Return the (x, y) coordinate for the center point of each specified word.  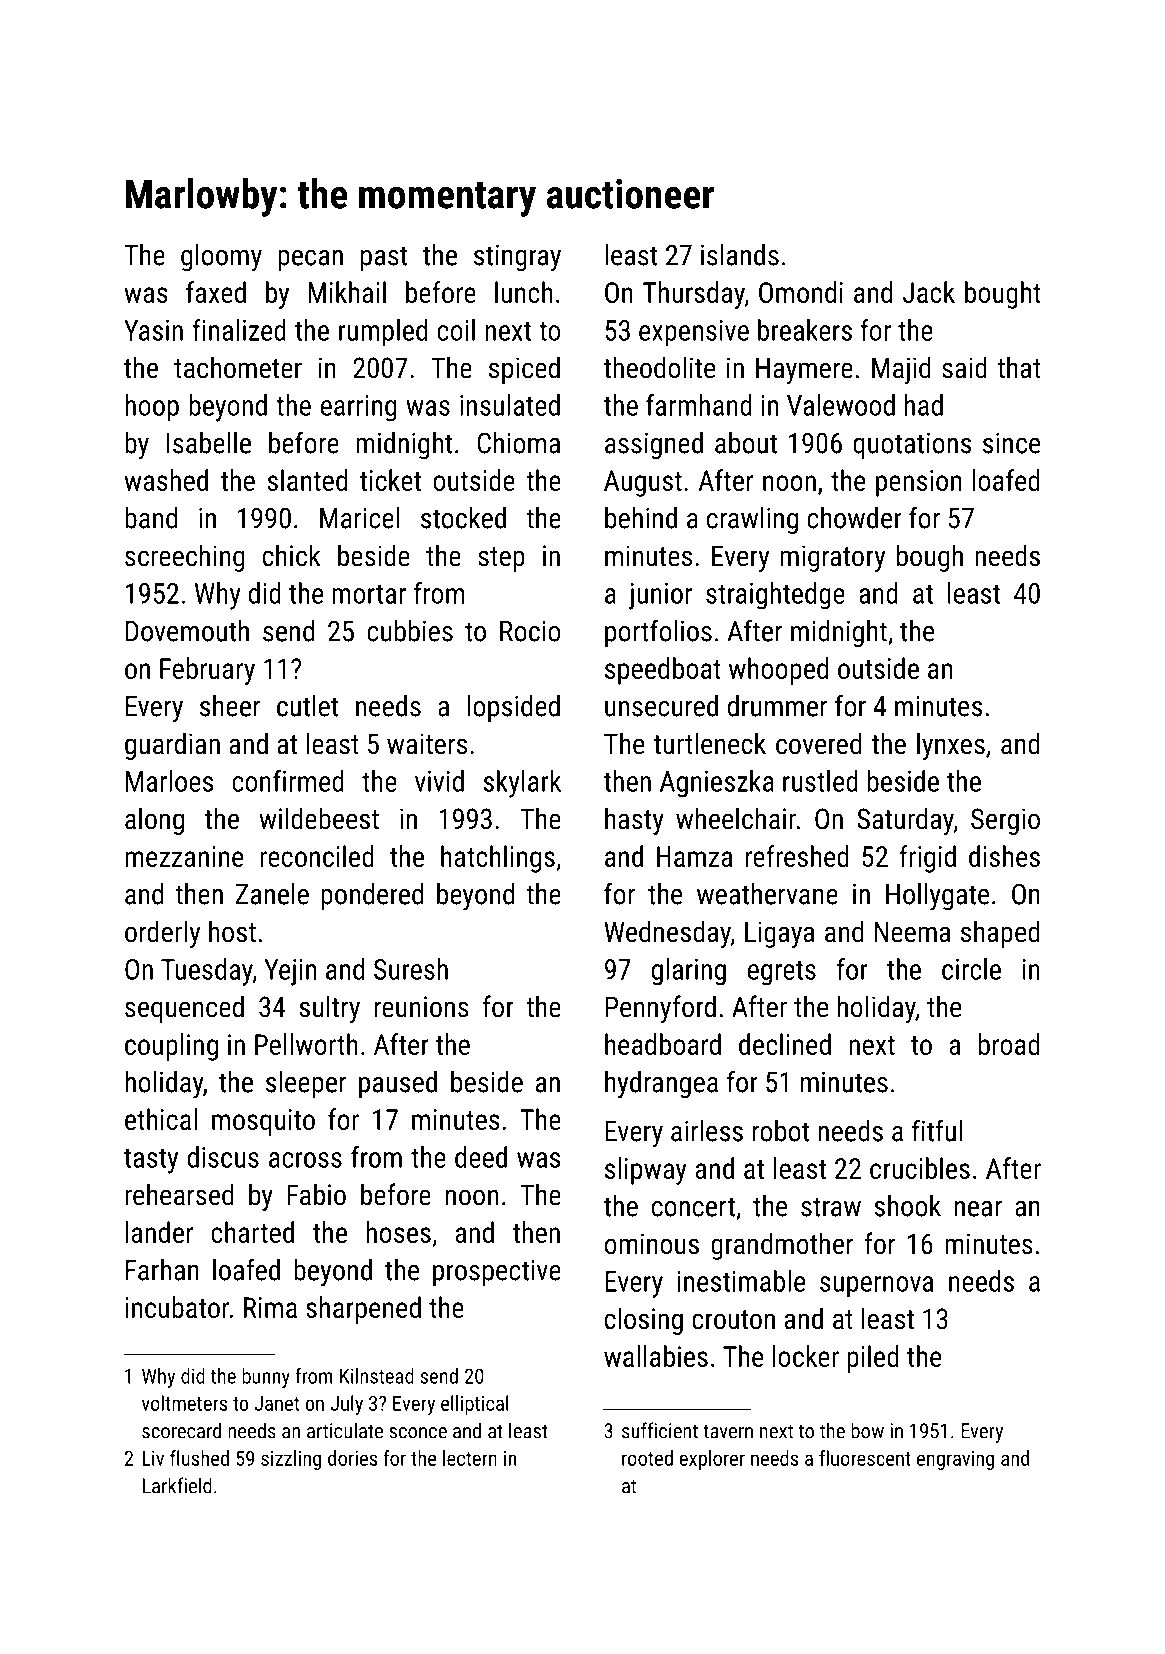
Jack (929, 292)
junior (660, 596)
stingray (517, 258)
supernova (876, 1287)
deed (481, 1157)
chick (292, 555)
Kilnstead (377, 1376)
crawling (752, 520)
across (305, 1160)
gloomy (221, 258)
